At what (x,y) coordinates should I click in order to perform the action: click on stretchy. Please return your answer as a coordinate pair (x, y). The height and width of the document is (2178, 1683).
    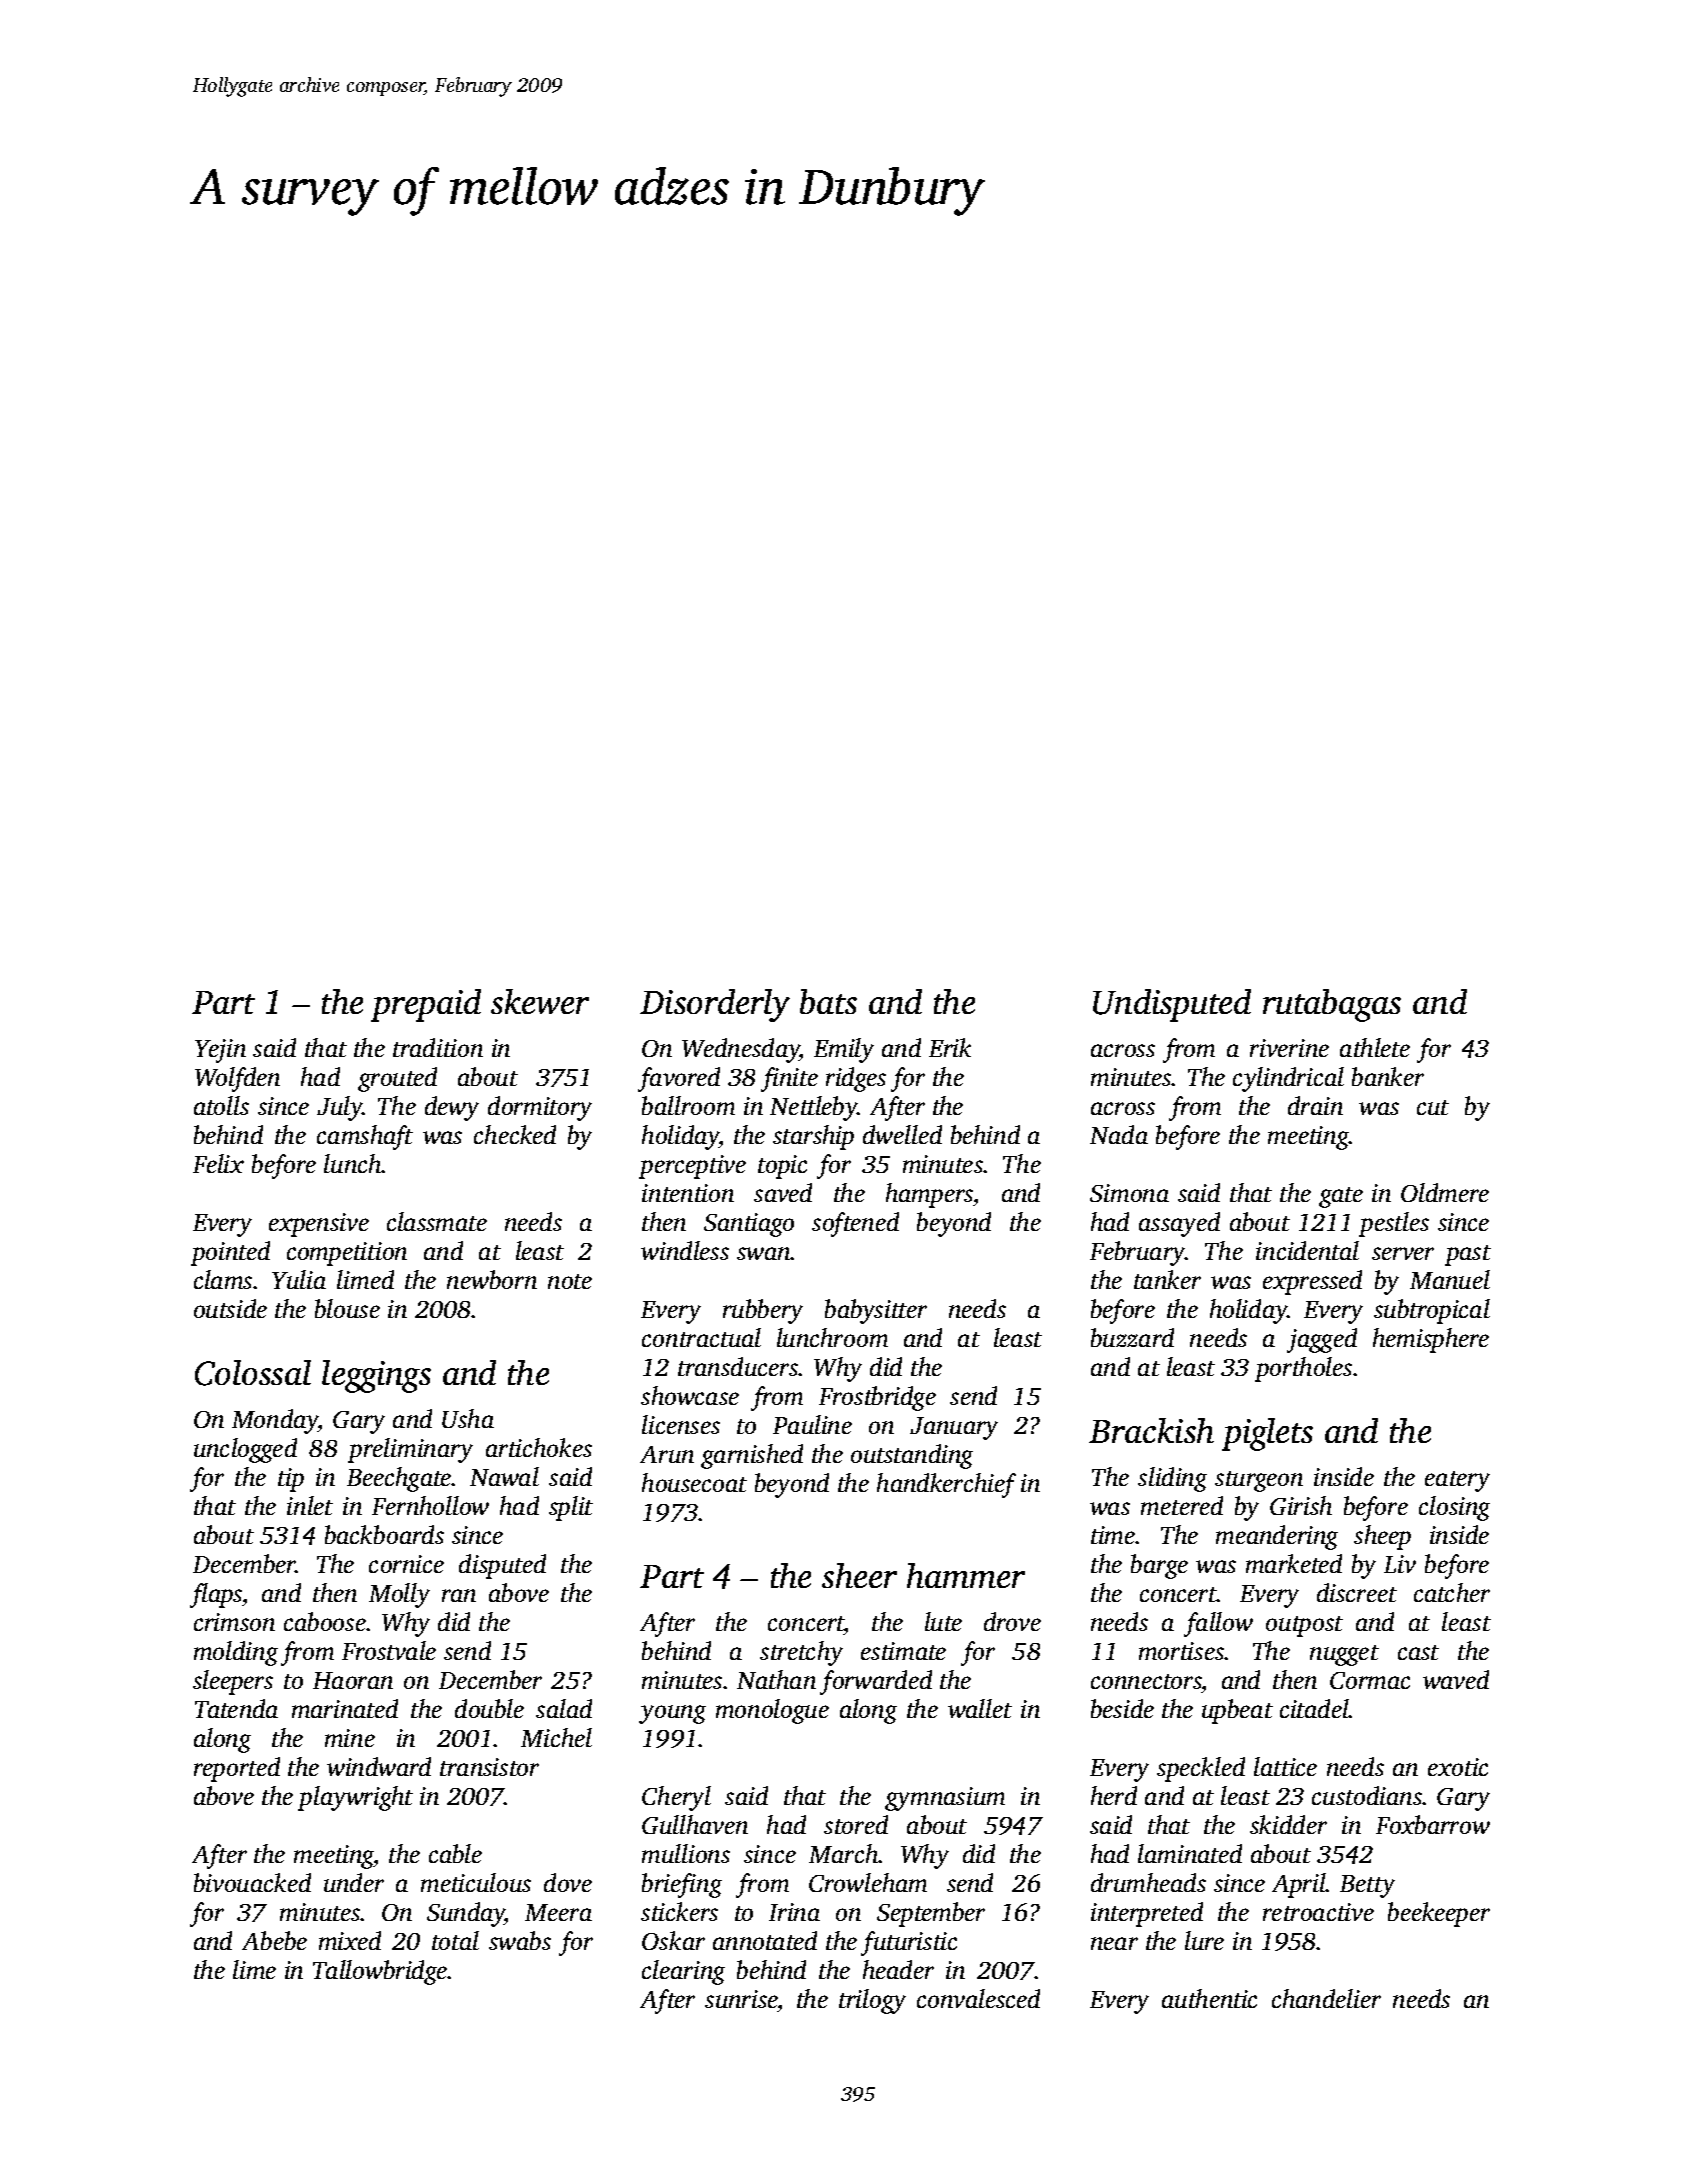
    Looking at the image, I should click on (801, 1653).
